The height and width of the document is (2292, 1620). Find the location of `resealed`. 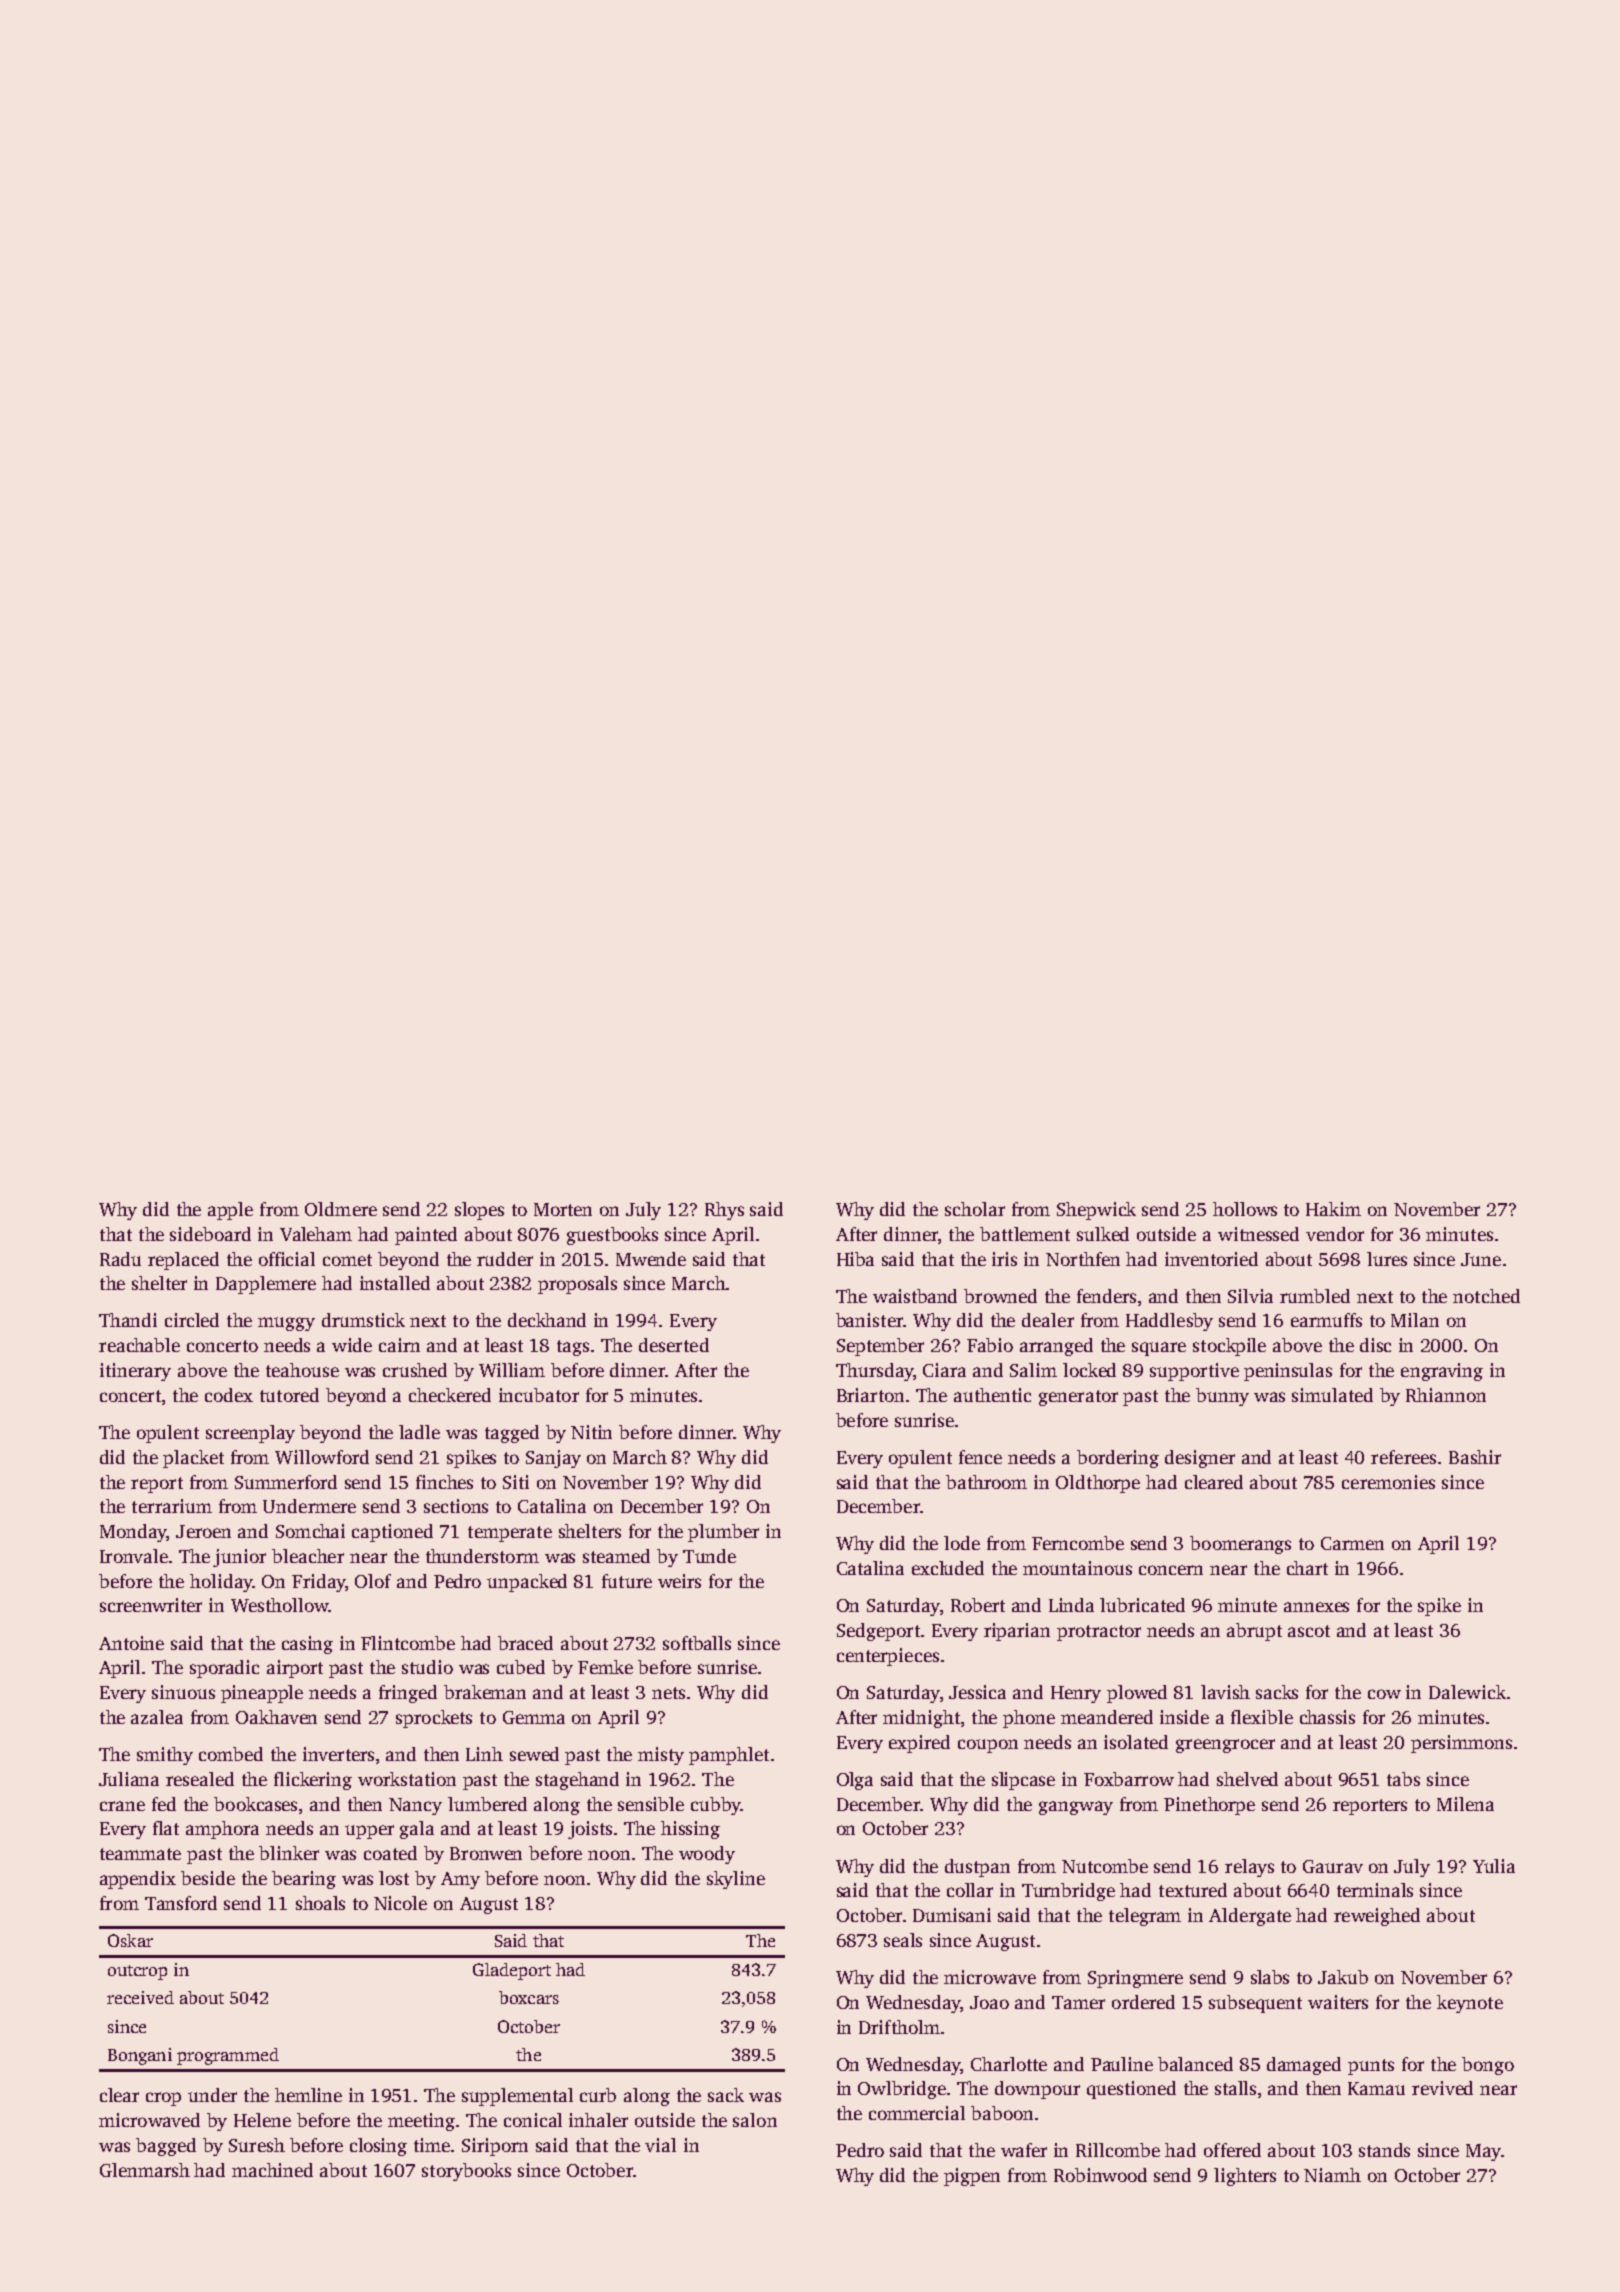

resealed is located at coordinates (200, 1779).
